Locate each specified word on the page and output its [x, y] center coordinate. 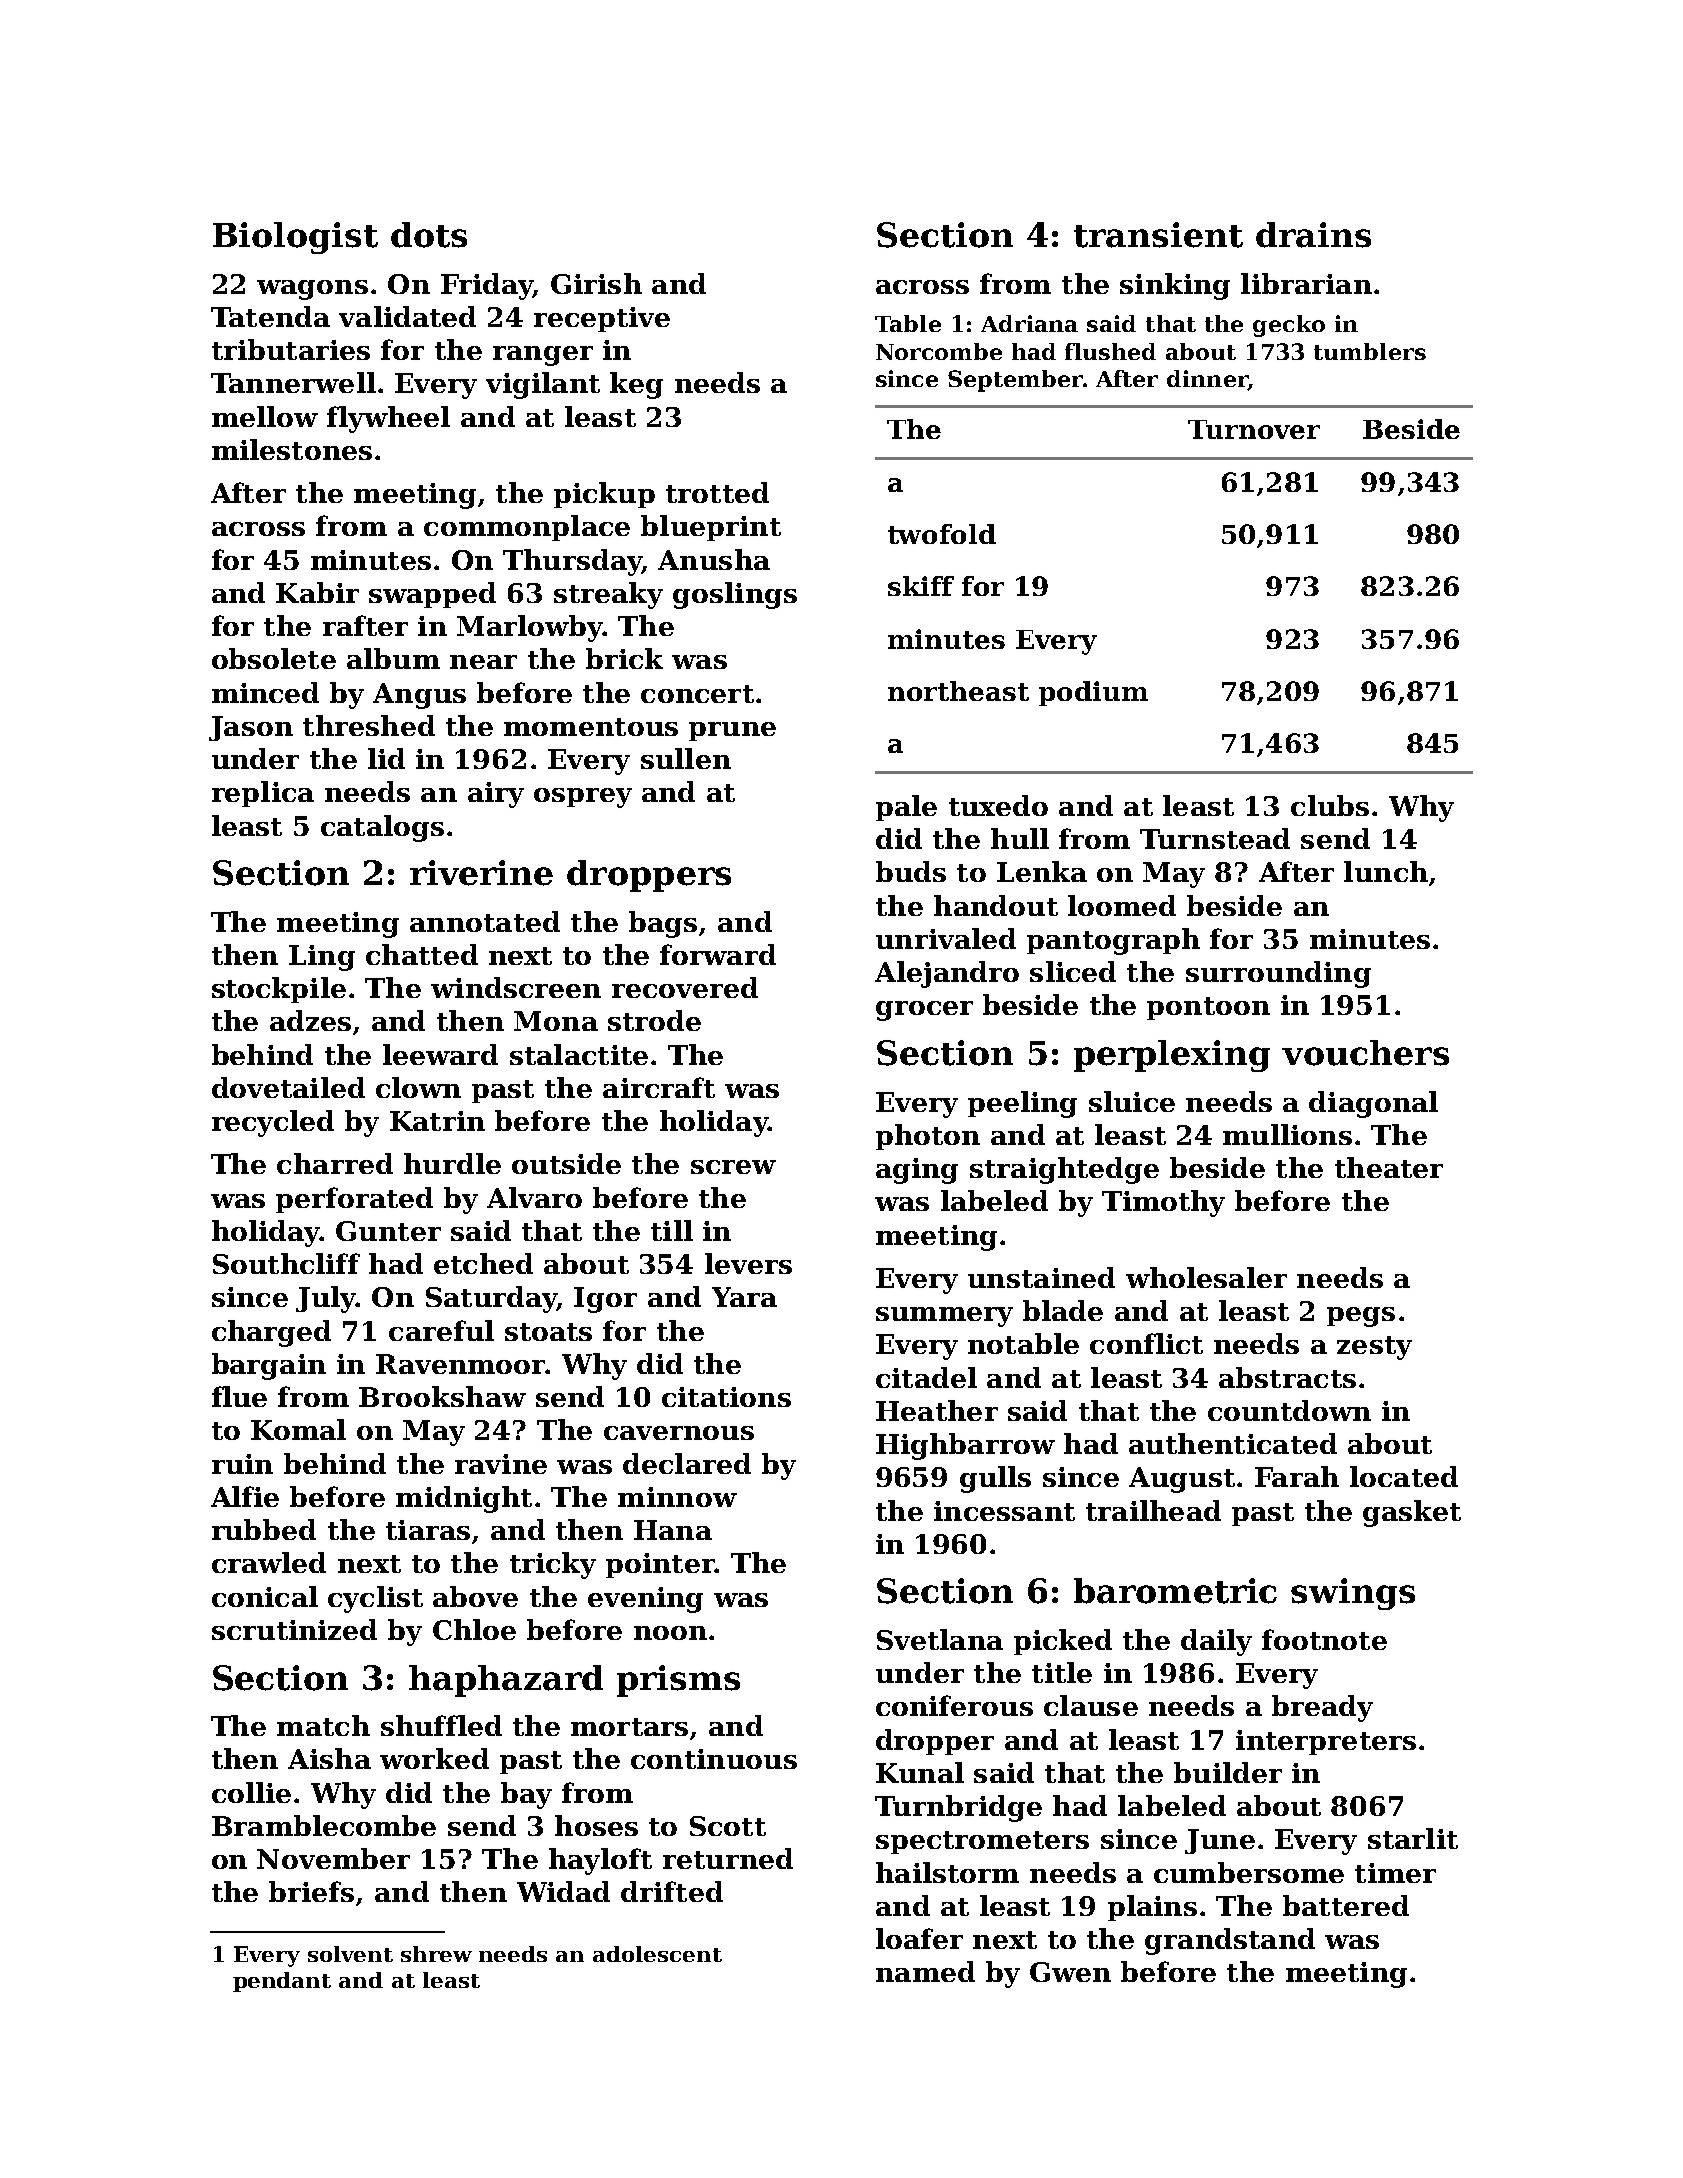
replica [263, 794]
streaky [608, 595]
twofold [942, 534]
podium [1093, 693]
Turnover [1254, 429]
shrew [436, 1954]
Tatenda [270, 316]
